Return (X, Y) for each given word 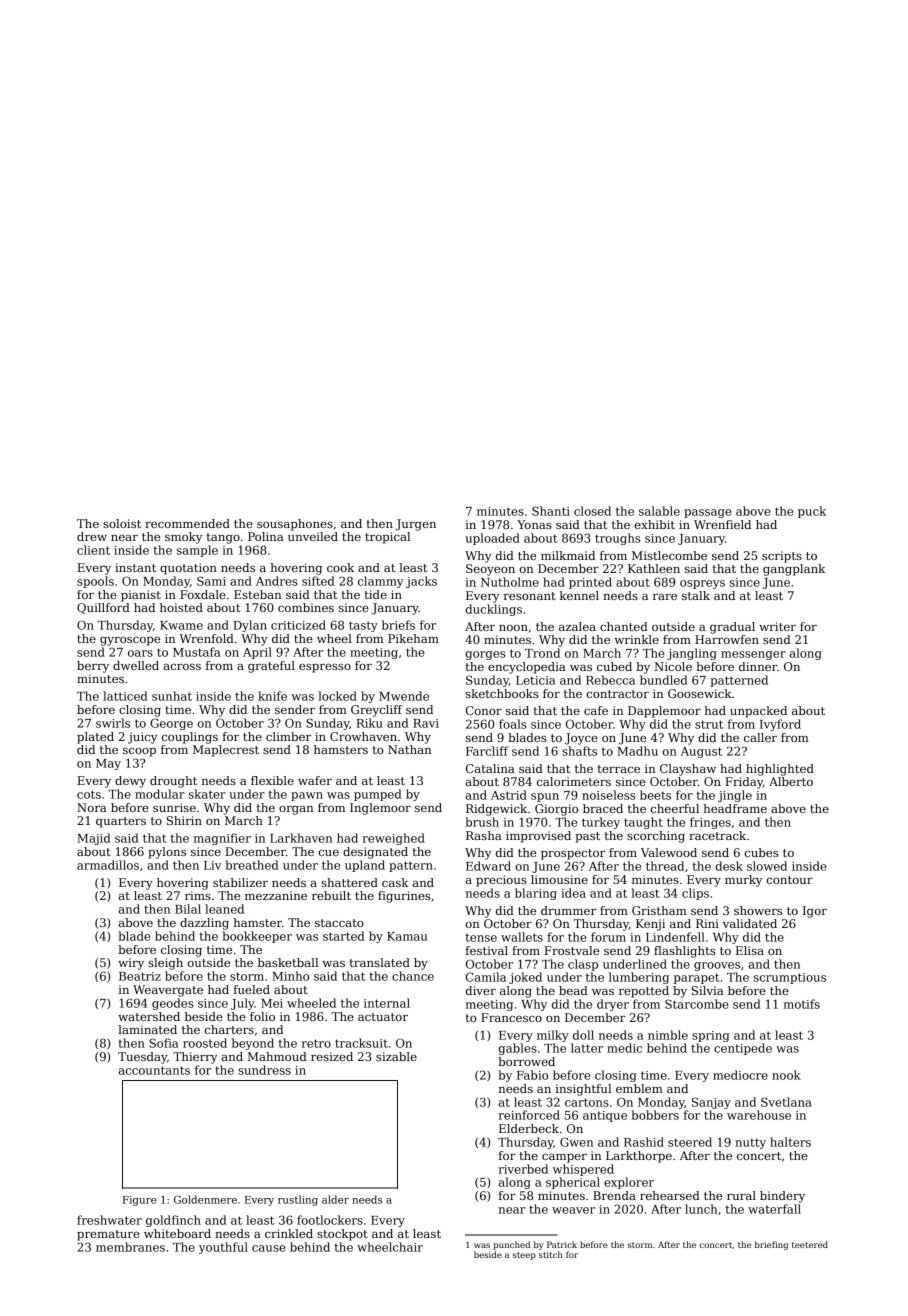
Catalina (490, 768)
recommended (187, 523)
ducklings (493, 610)
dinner (758, 666)
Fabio (532, 1075)
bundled (664, 680)
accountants (154, 1070)
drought (173, 782)
